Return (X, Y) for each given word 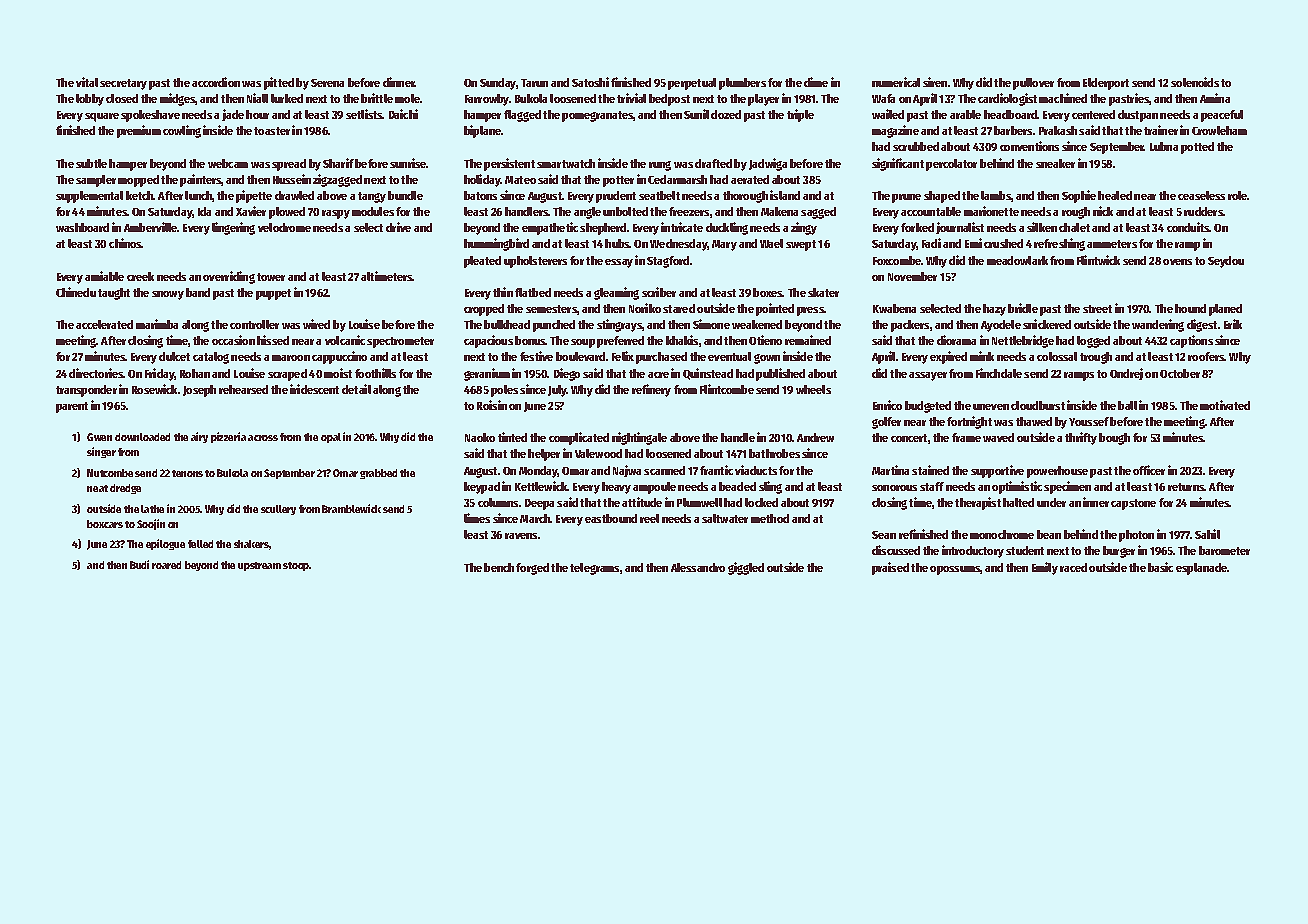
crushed (1003, 243)
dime (816, 82)
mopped (138, 181)
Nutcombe (110, 473)
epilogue (165, 544)
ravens (521, 536)
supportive (997, 471)
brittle (377, 98)
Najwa (627, 471)
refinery (651, 390)
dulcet (174, 356)
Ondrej (1126, 374)
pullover (1033, 84)
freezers (689, 211)
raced (1073, 567)
